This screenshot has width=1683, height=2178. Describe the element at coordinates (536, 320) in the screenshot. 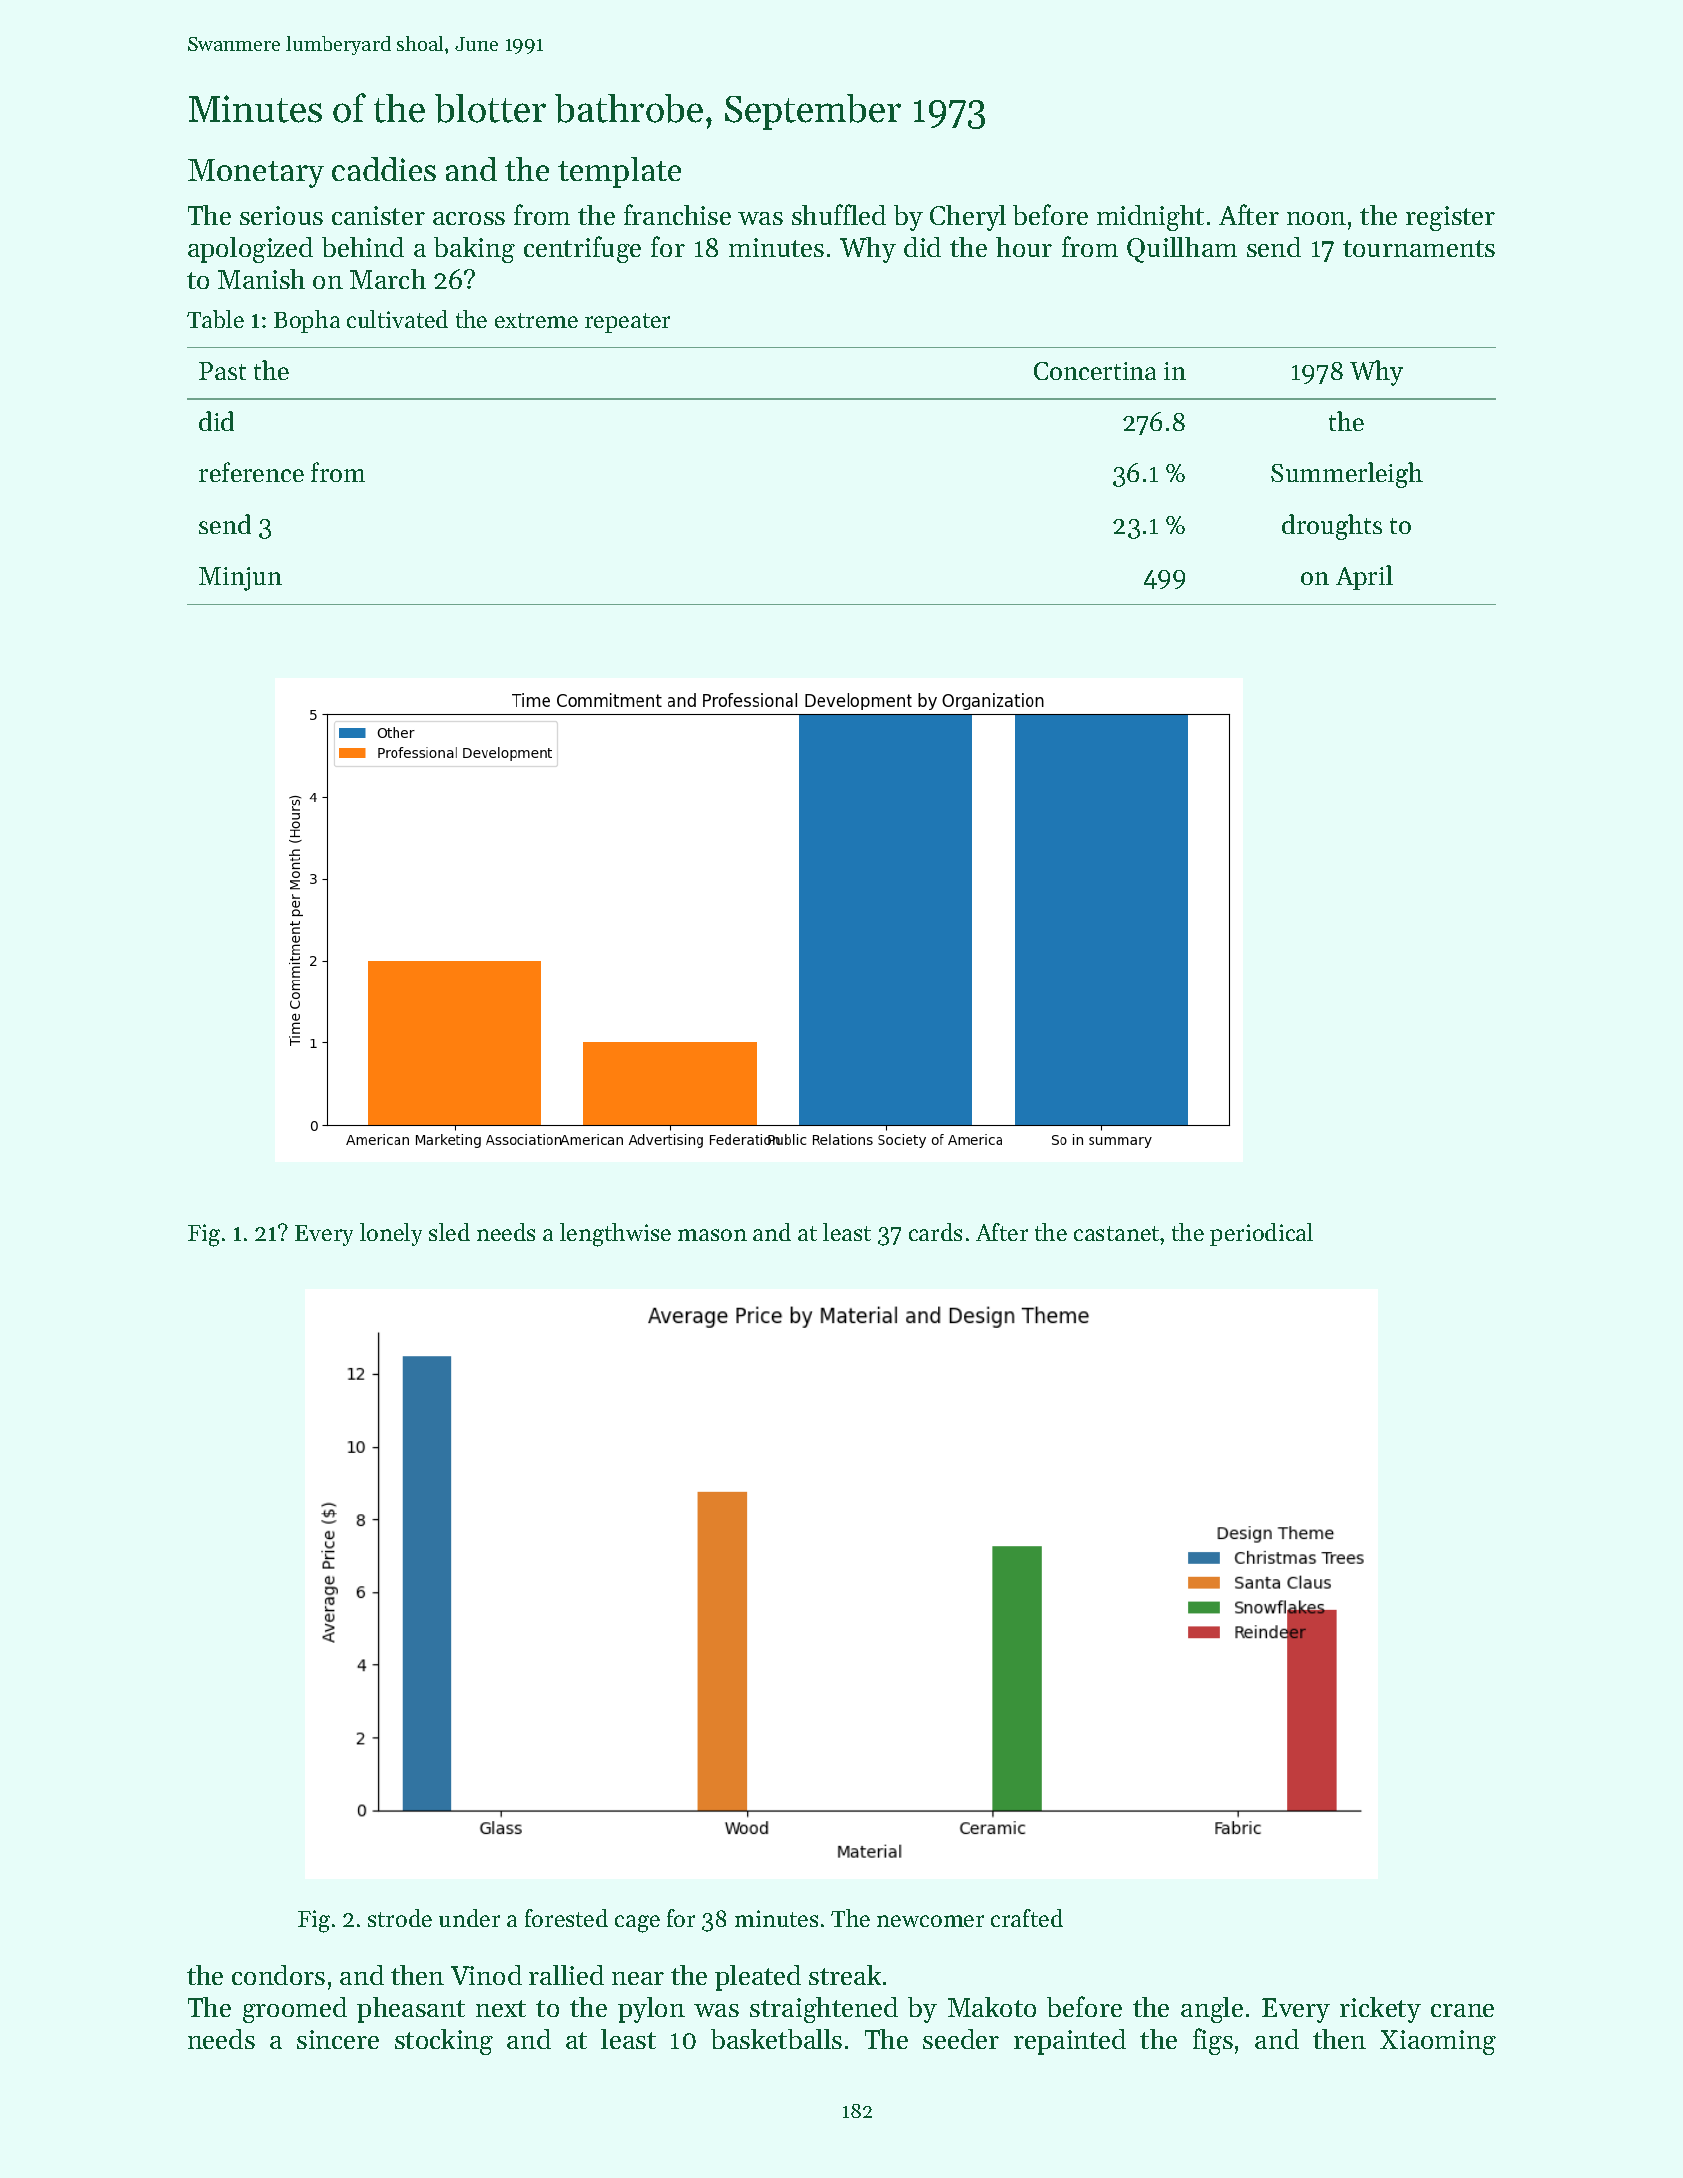

I see `extreme` at that location.
